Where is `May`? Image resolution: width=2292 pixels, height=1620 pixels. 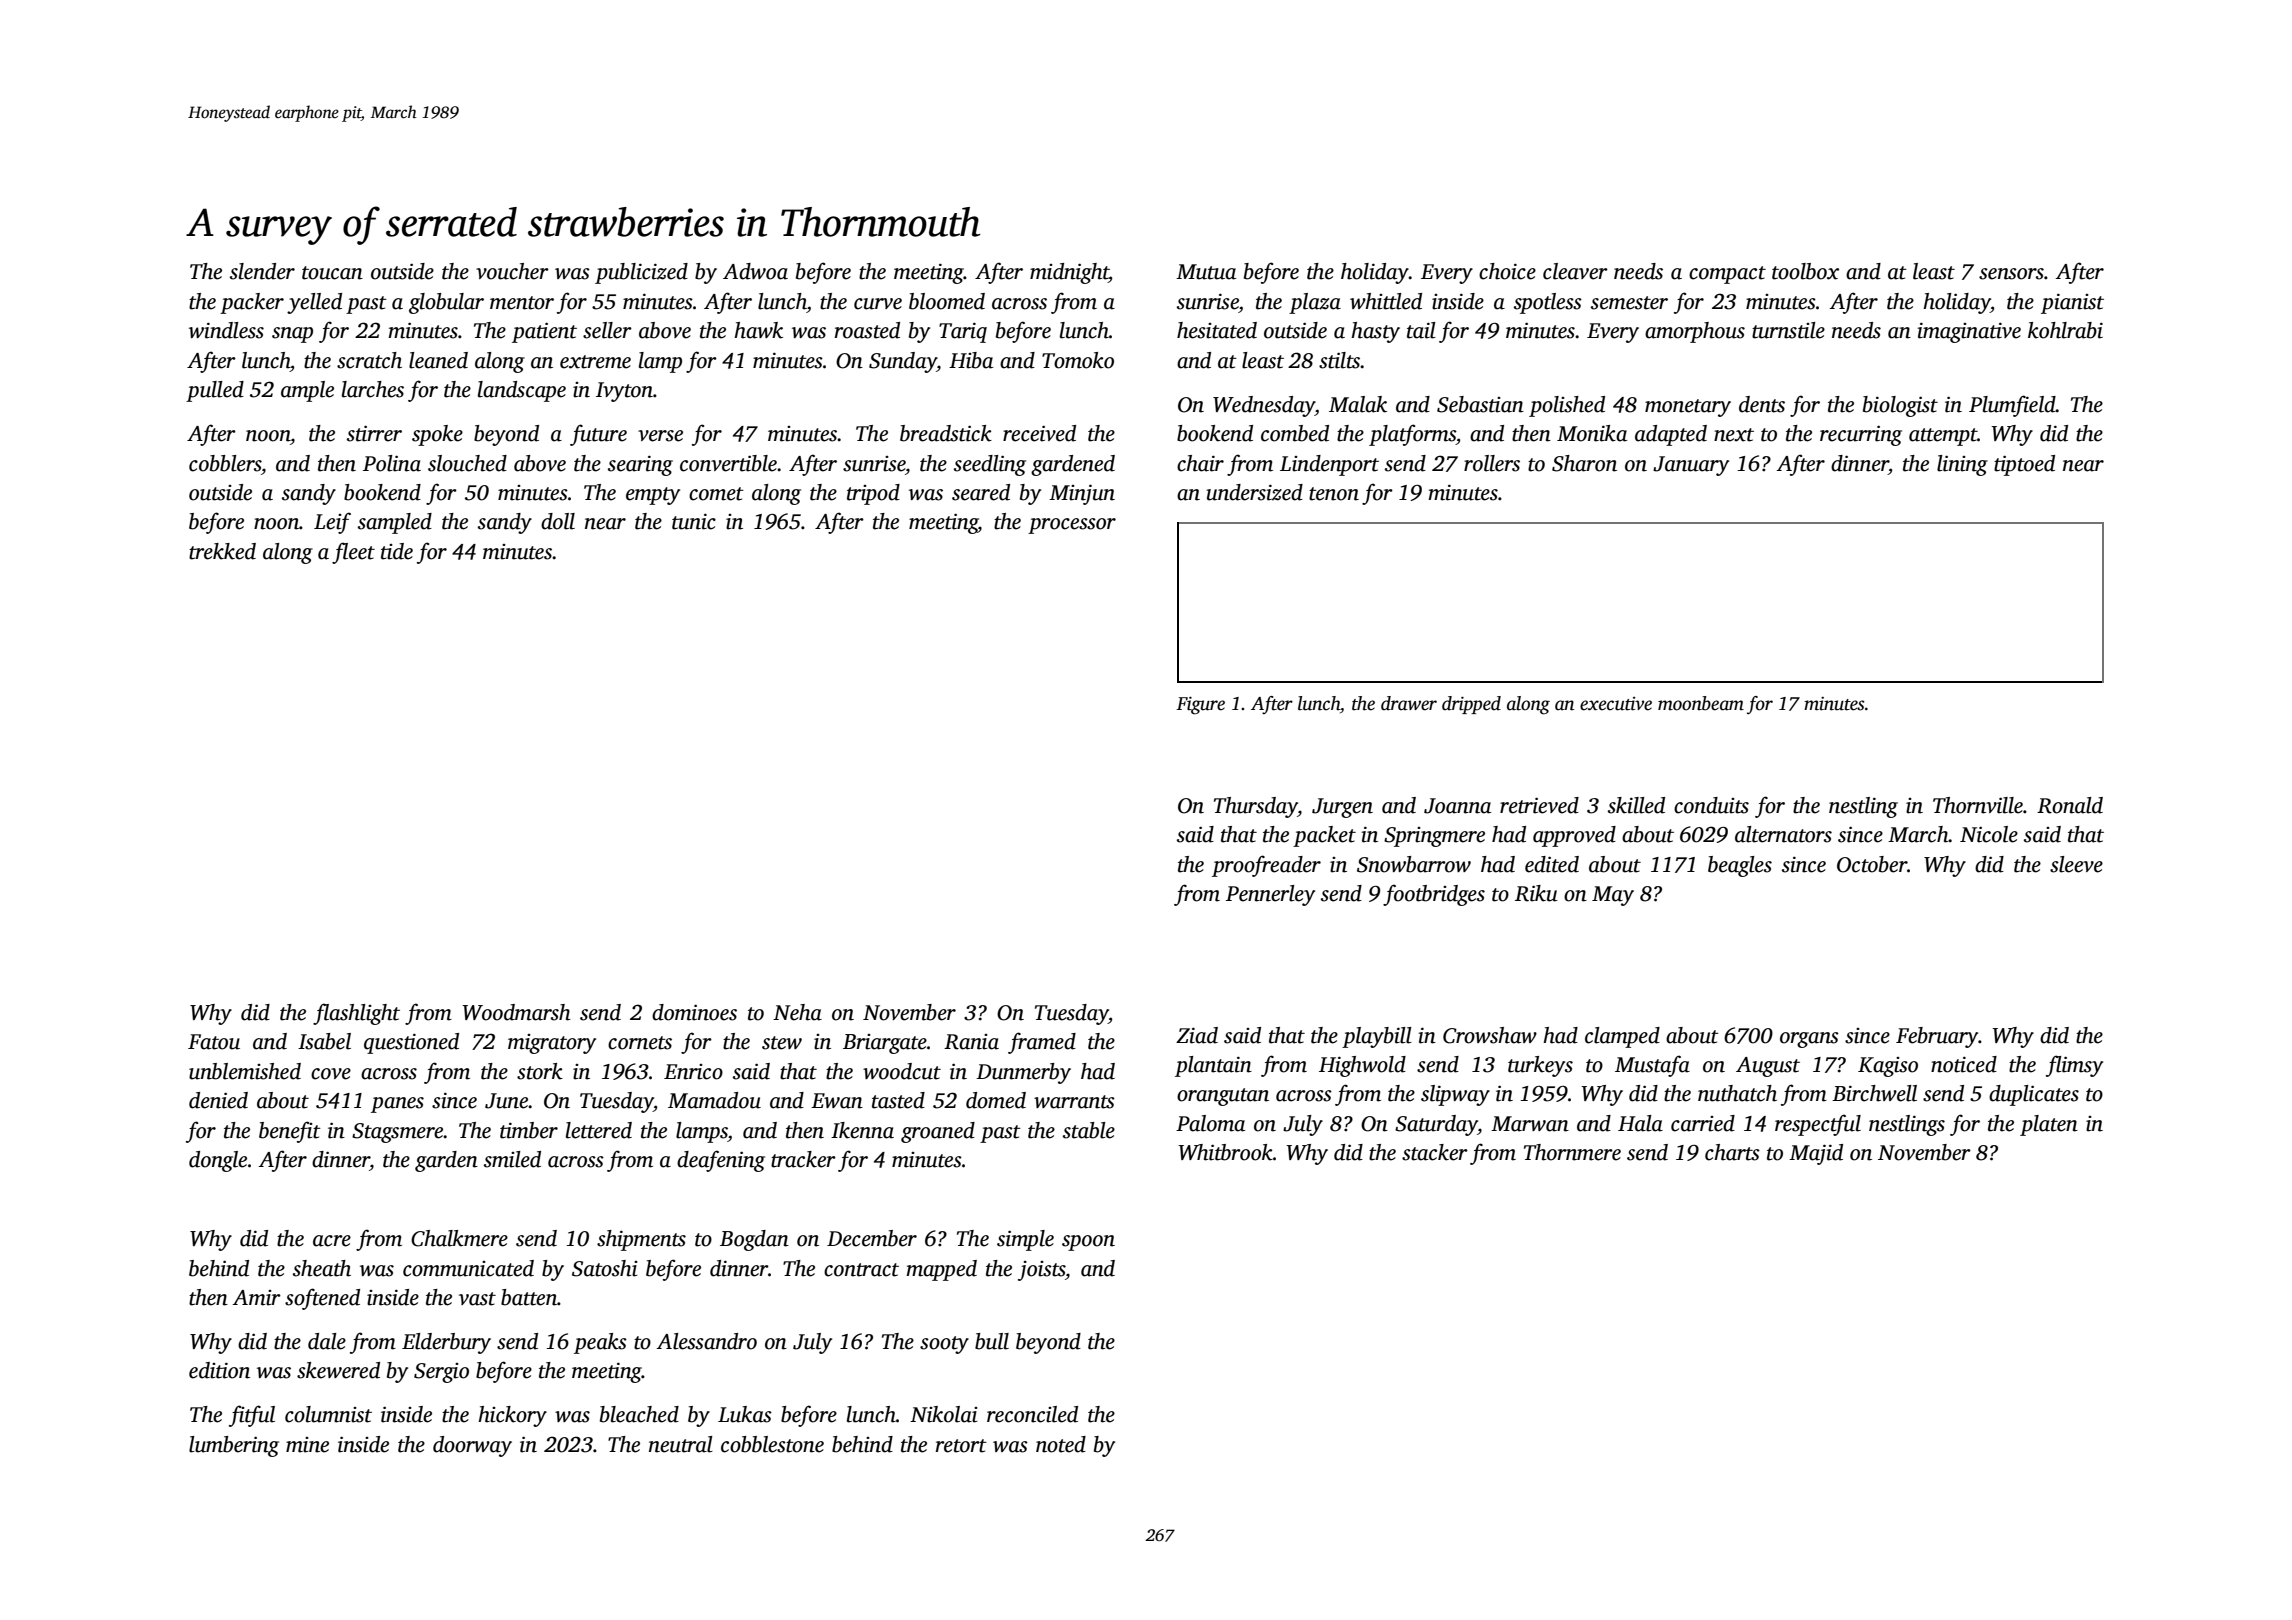
May is located at coordinates (1613, 896).
